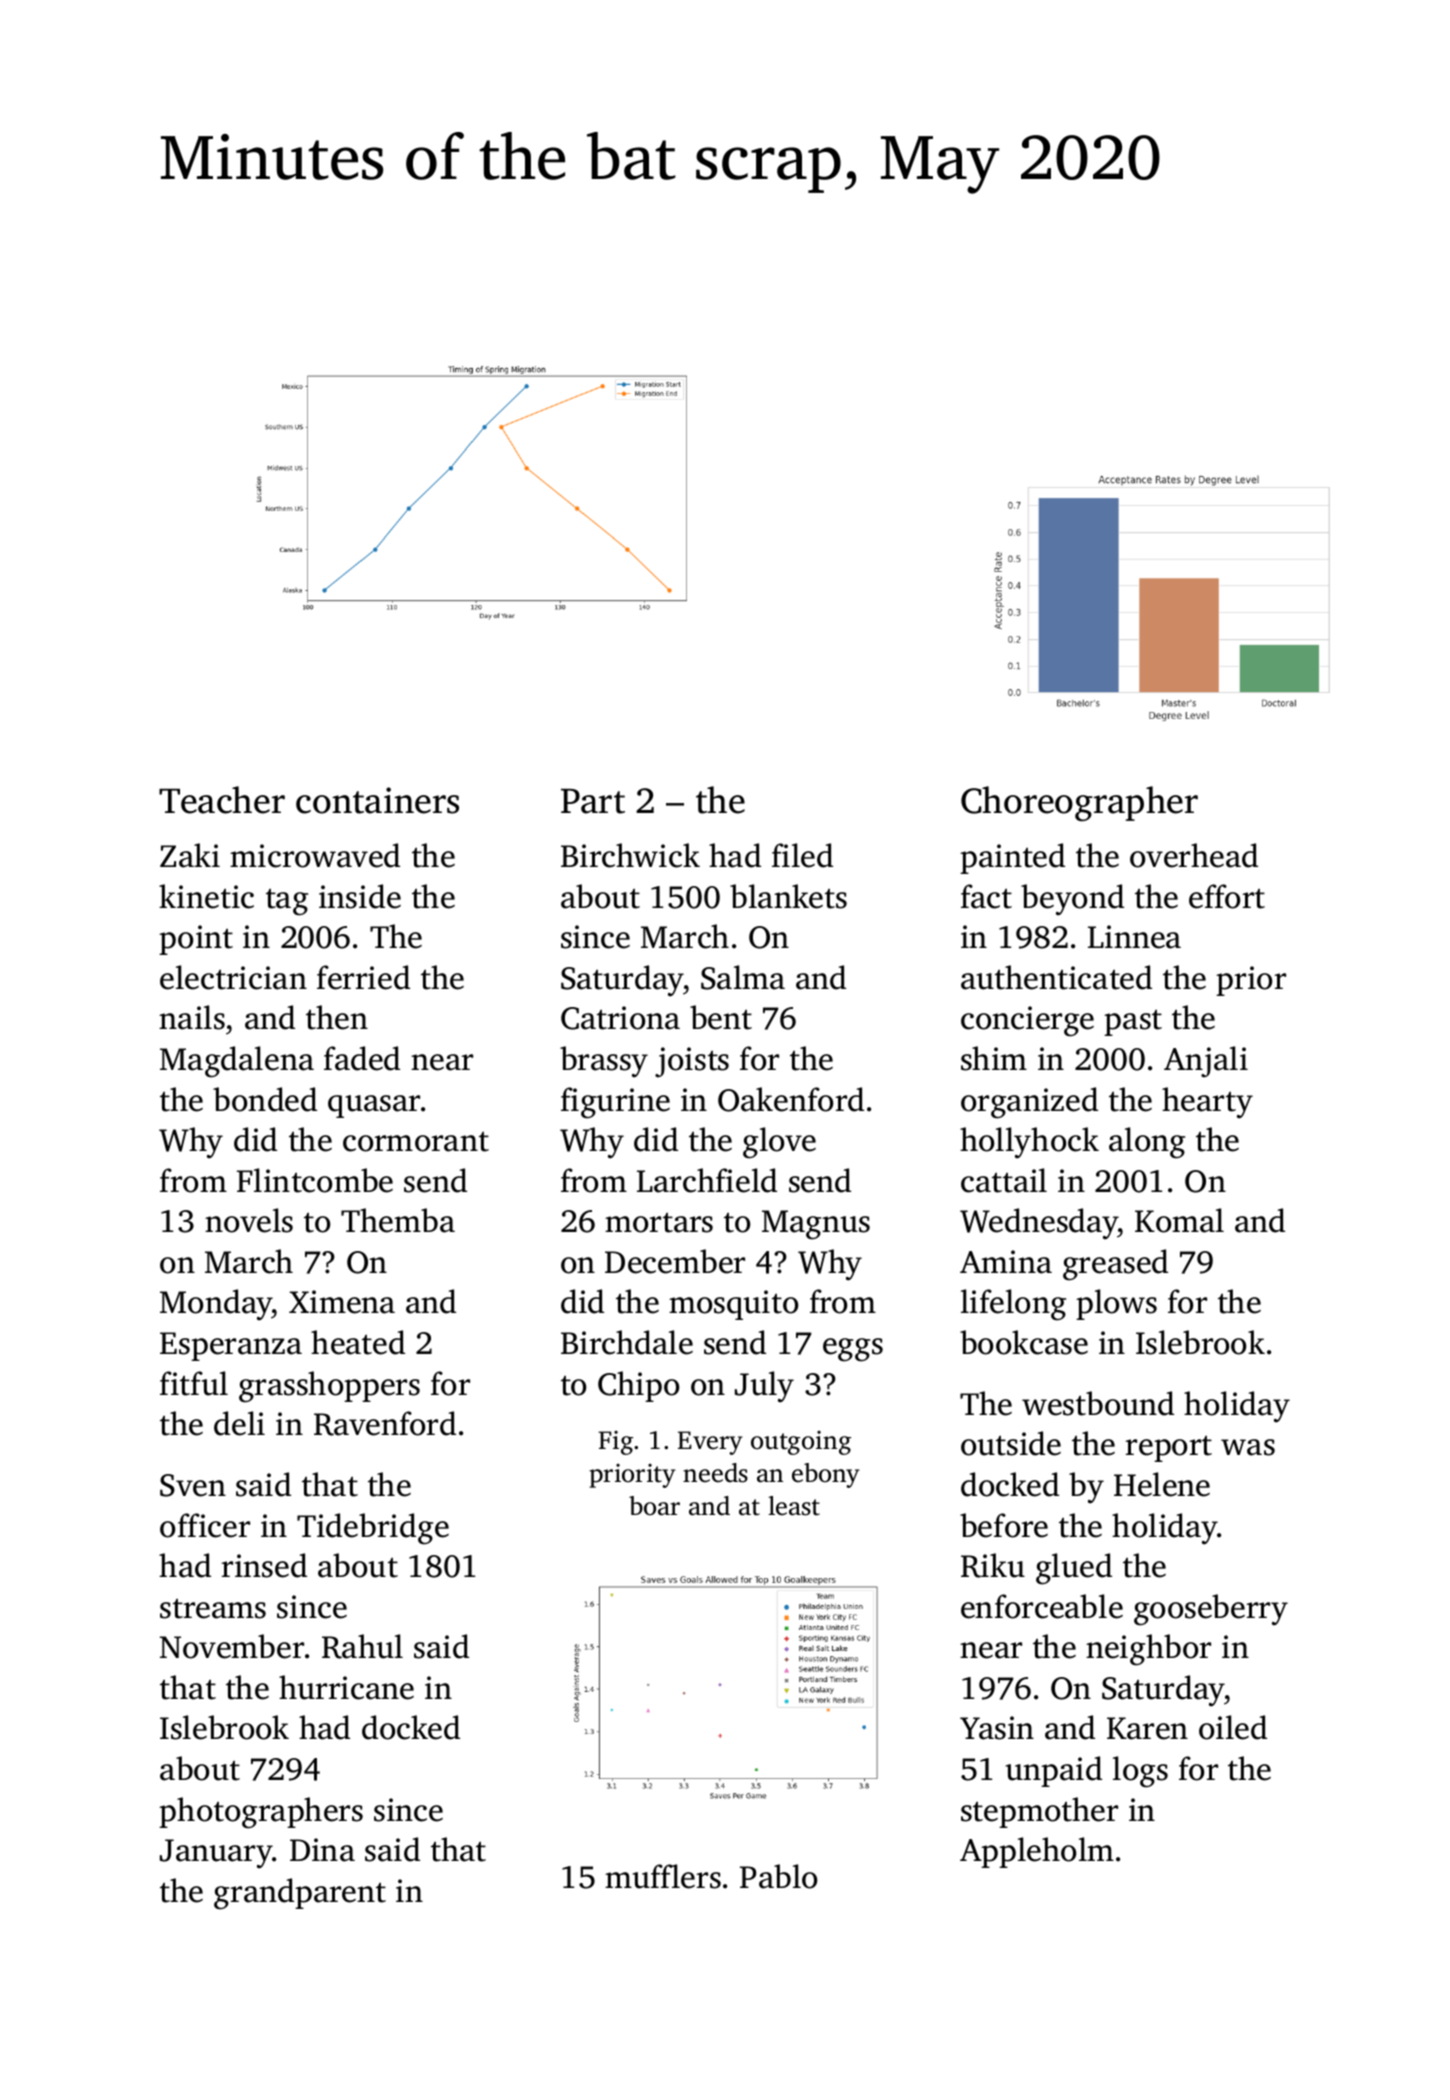 Image resolution: width=1450 pixels, height=2100 pixels. What do you see at coordinates (373, 1529) in the page?
I see `Tidebridge` at bounding box center [373, 1529].
